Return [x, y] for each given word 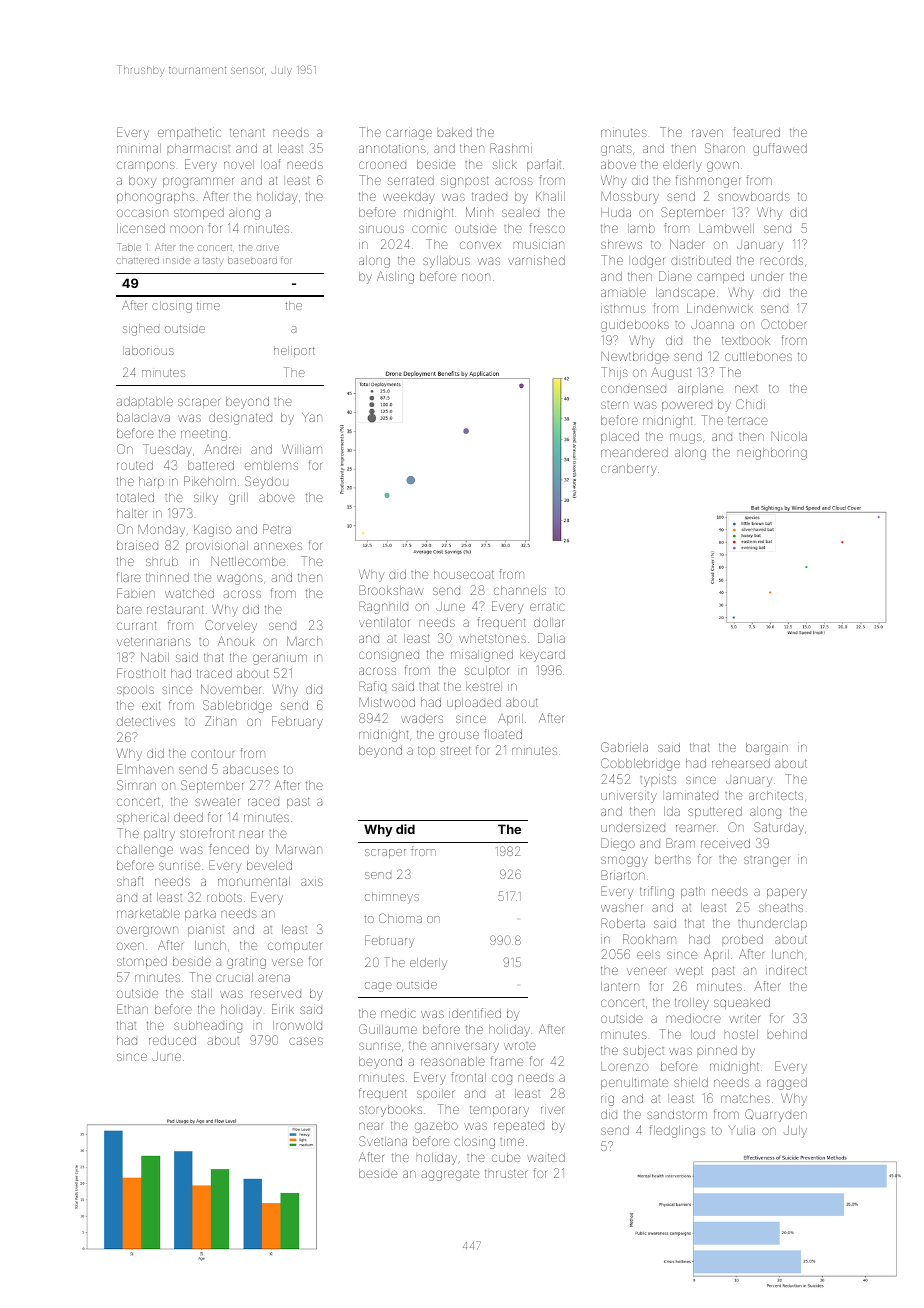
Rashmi [511, 148]
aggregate [450, 1175]
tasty [213, 262]
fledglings [677, 1131]
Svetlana [383, 1141]
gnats [616, 150]
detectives [146, 721]
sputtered [715, 812]
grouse [459, 736]
